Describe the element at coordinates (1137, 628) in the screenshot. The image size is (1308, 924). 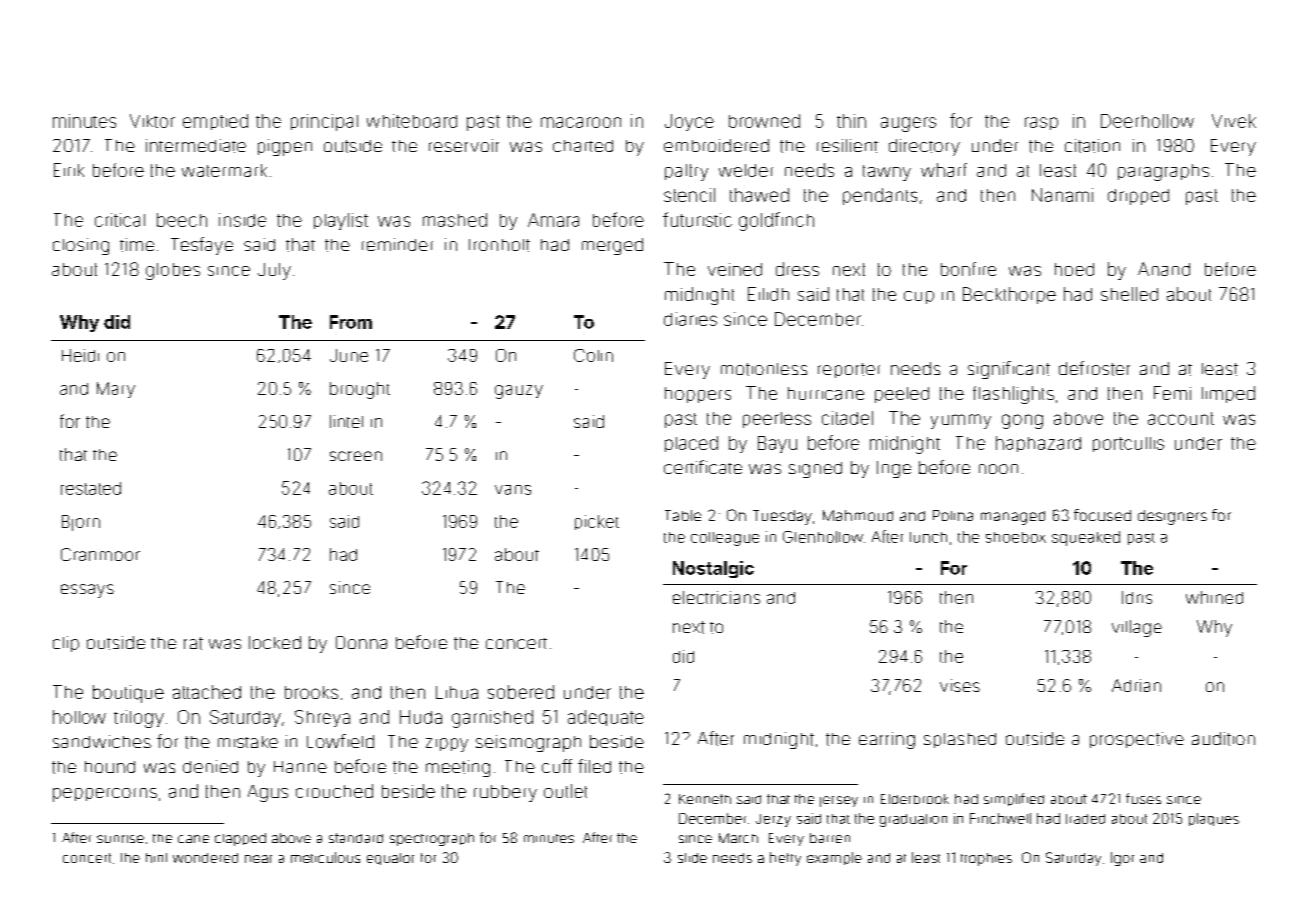
I see `village` at that location.
